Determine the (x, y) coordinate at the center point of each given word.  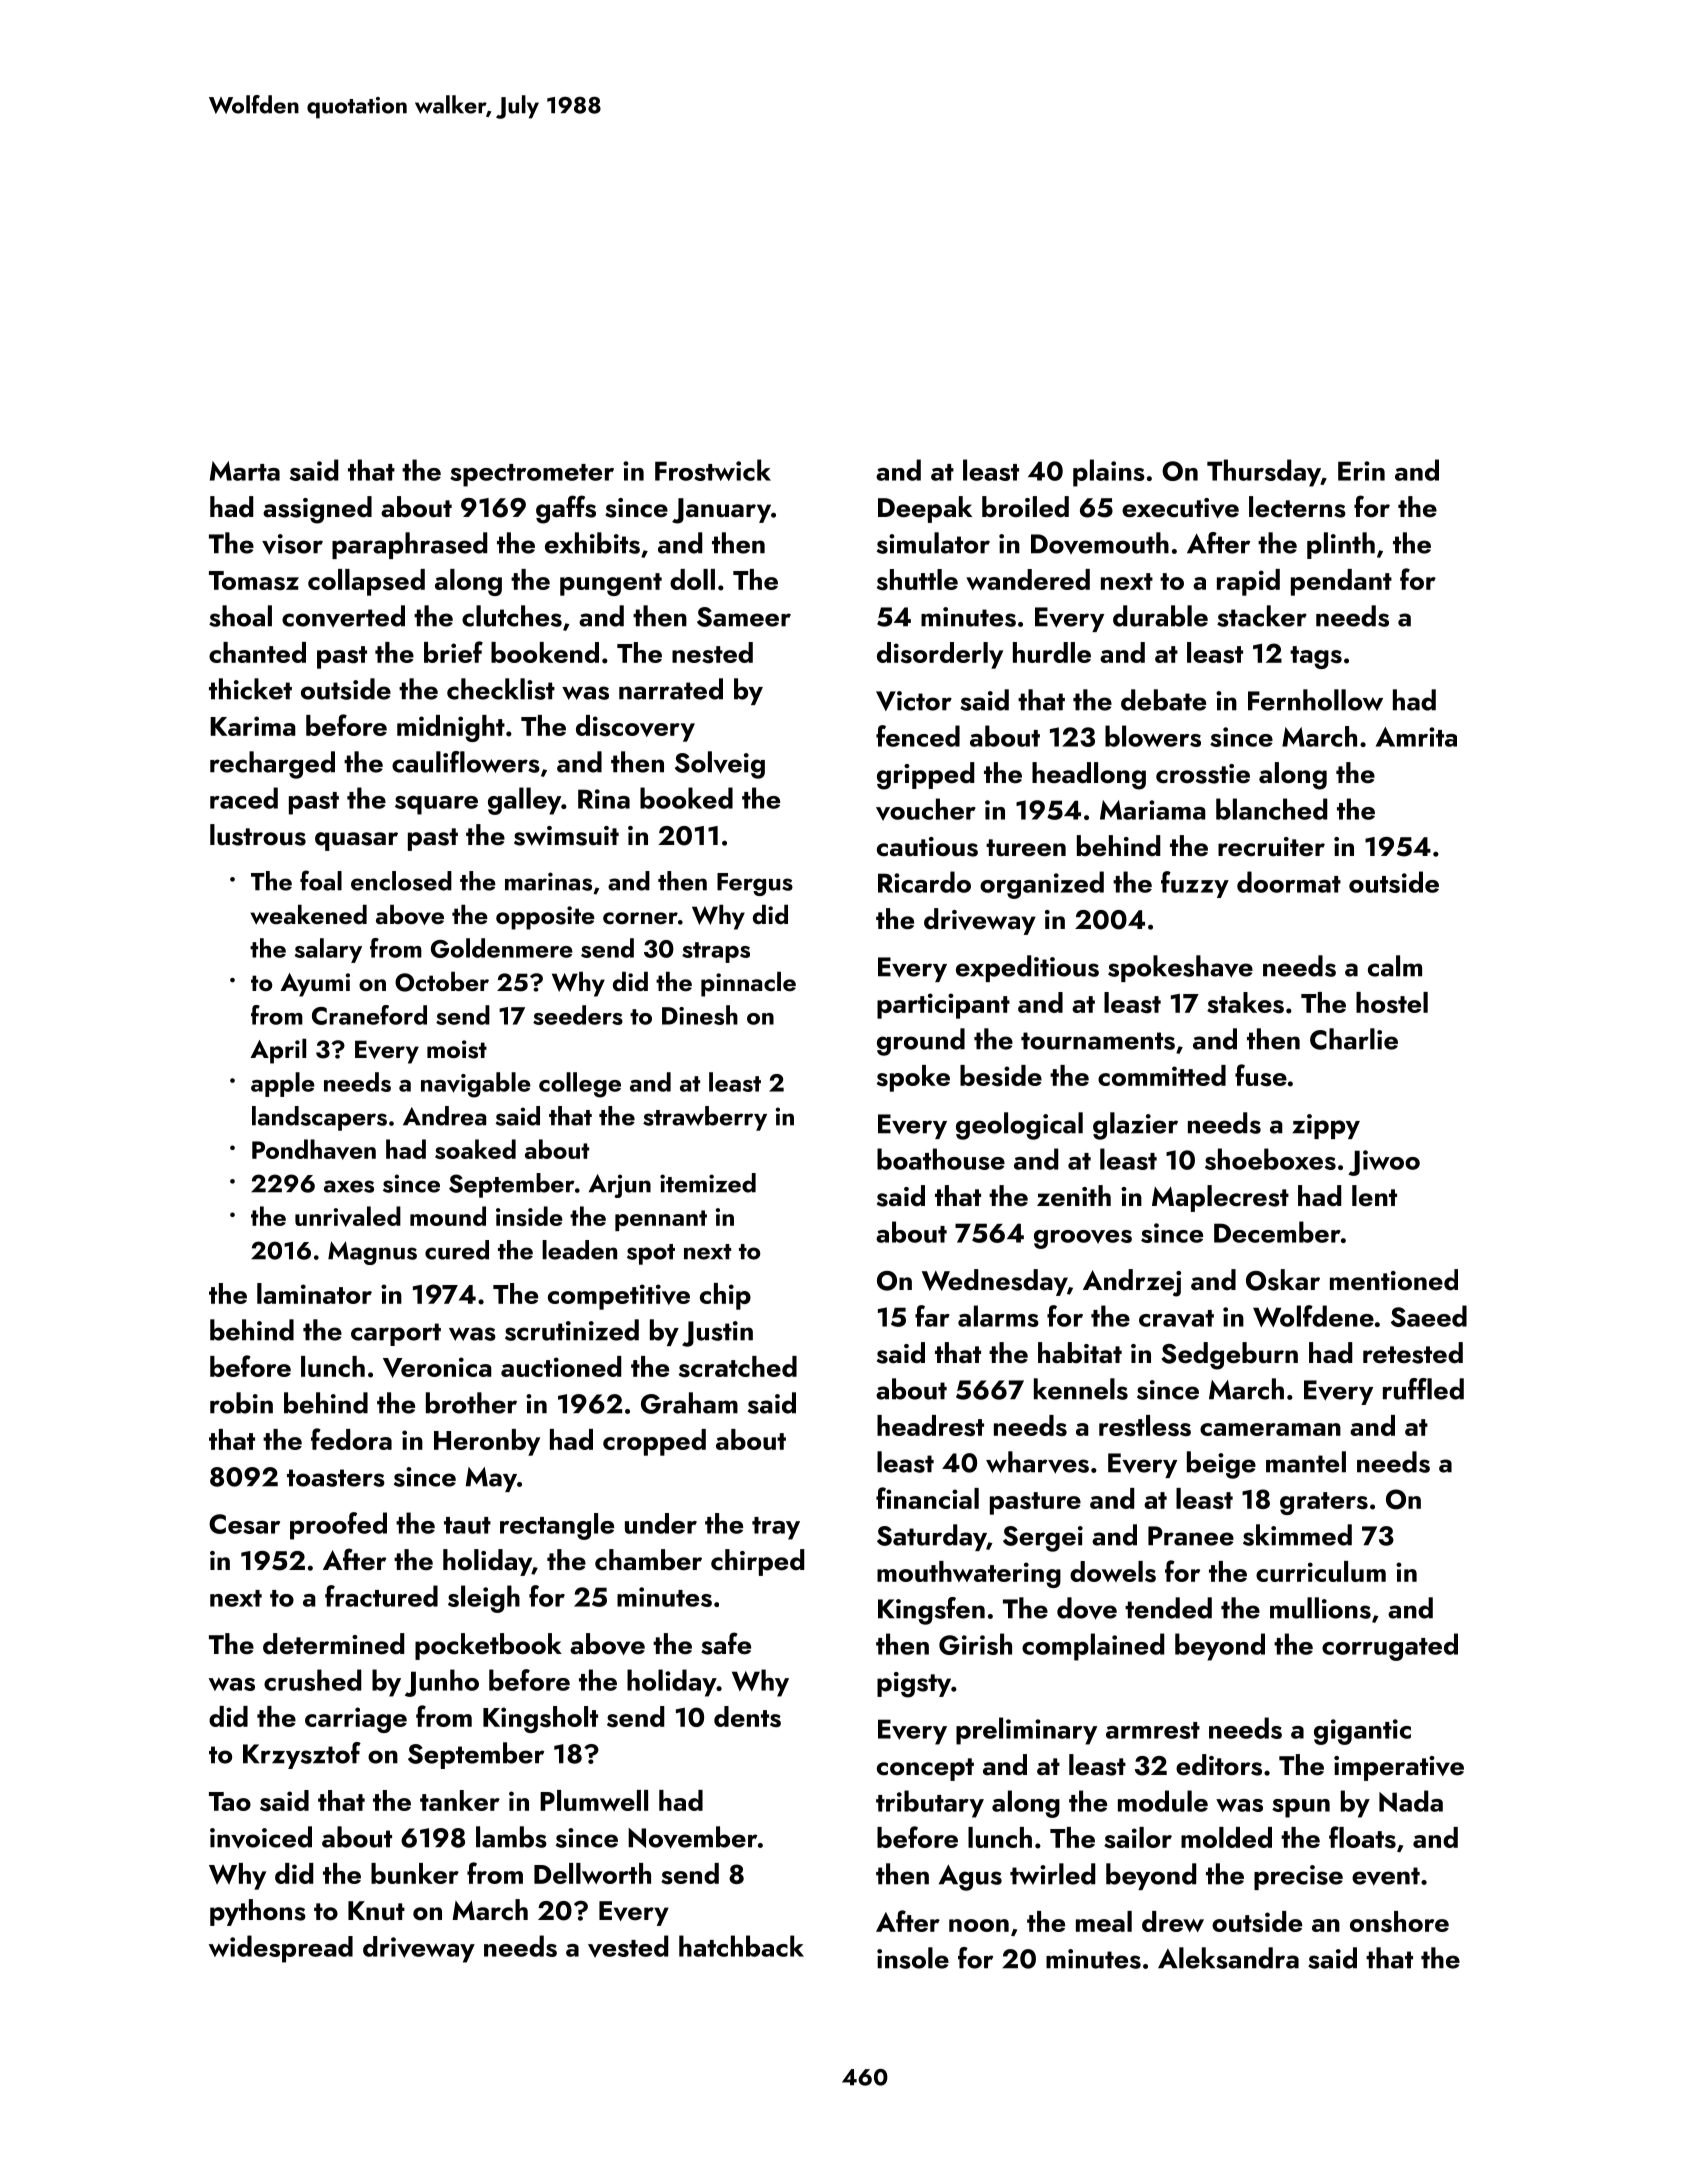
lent (1374, 1196)
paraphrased (409, 545)
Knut (376, 1911)
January (721, 511)
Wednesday (994, 1282)
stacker (1262, 616)
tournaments (1098, 1041)
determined (333, 1644)
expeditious (1027, 968)
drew (1173, 1921)
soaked (475, 1149)
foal (321, 880)
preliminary (1026, 1731)
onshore (1399, 1921)
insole (913, 1958)
